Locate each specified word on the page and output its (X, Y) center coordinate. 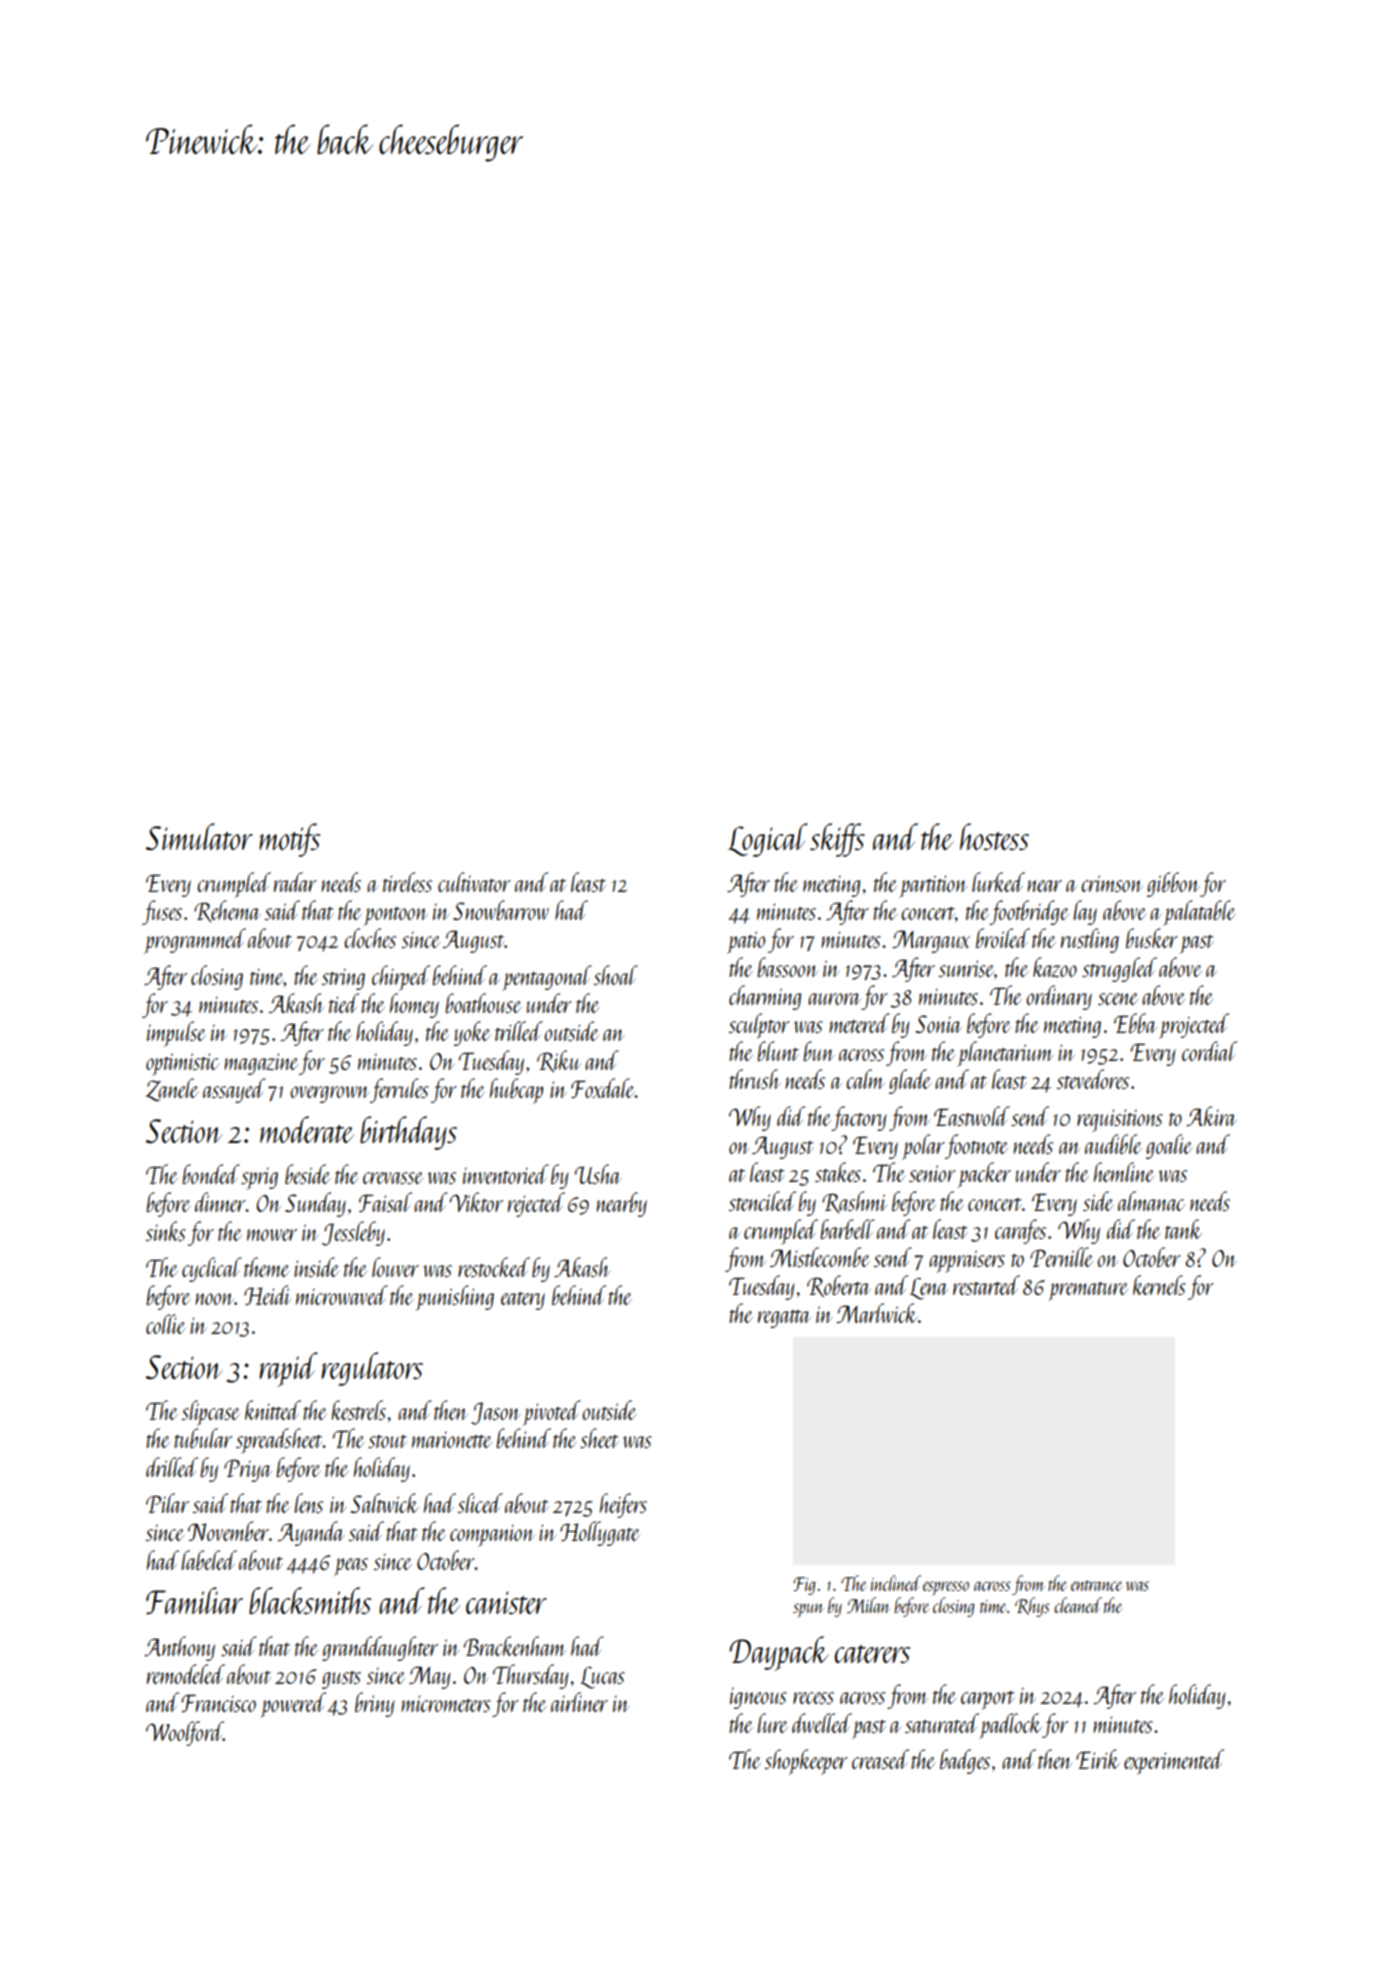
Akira (1211, 1116)
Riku (559, 1061)
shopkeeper (806, 1762)
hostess (994, 836)
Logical (768, 840)
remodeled (186, 1674)
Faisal (385, 1202)
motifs (289, 840)
